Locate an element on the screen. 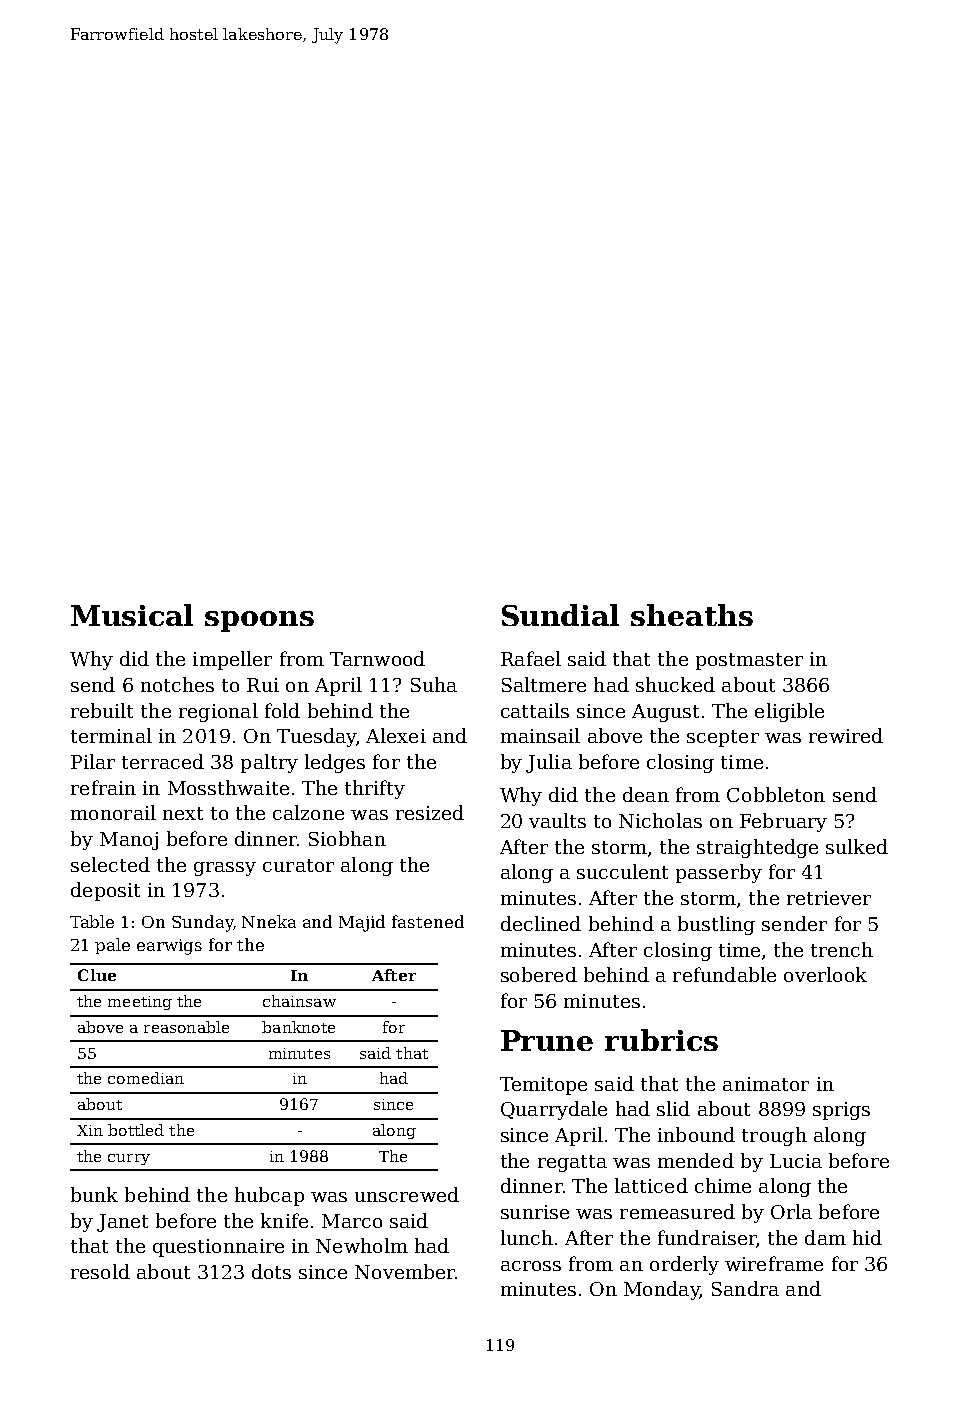 Image resolution: width=970 pixels, height=1404 pixels. animator is located at coordinates (766, 1084).
